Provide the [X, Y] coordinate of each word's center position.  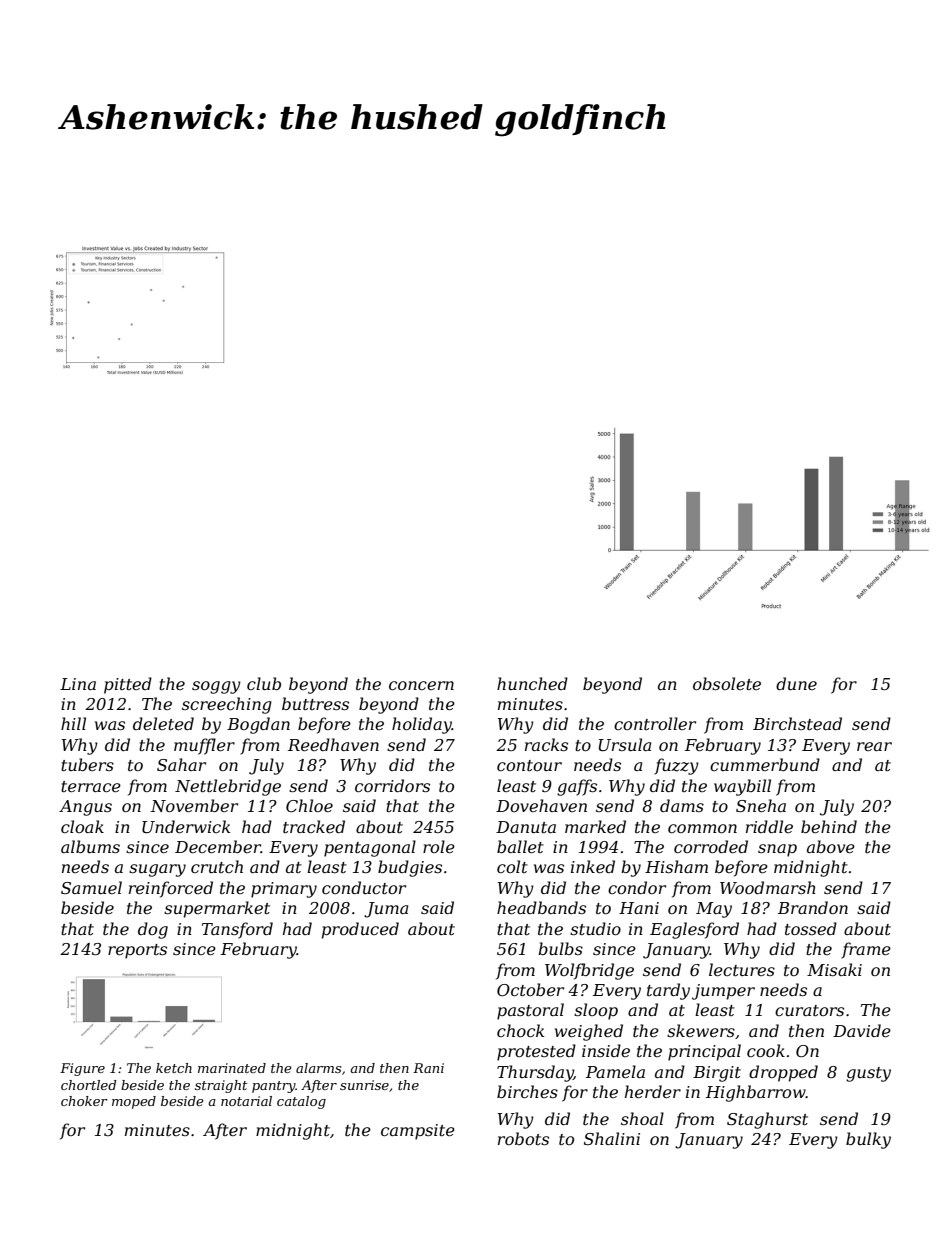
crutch [217, 866]
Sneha [761, 805]
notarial [246, 1101]
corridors [392, 785]
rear [874, 746]
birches [527, 1091]
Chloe [309, 805]
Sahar [181, 764]
